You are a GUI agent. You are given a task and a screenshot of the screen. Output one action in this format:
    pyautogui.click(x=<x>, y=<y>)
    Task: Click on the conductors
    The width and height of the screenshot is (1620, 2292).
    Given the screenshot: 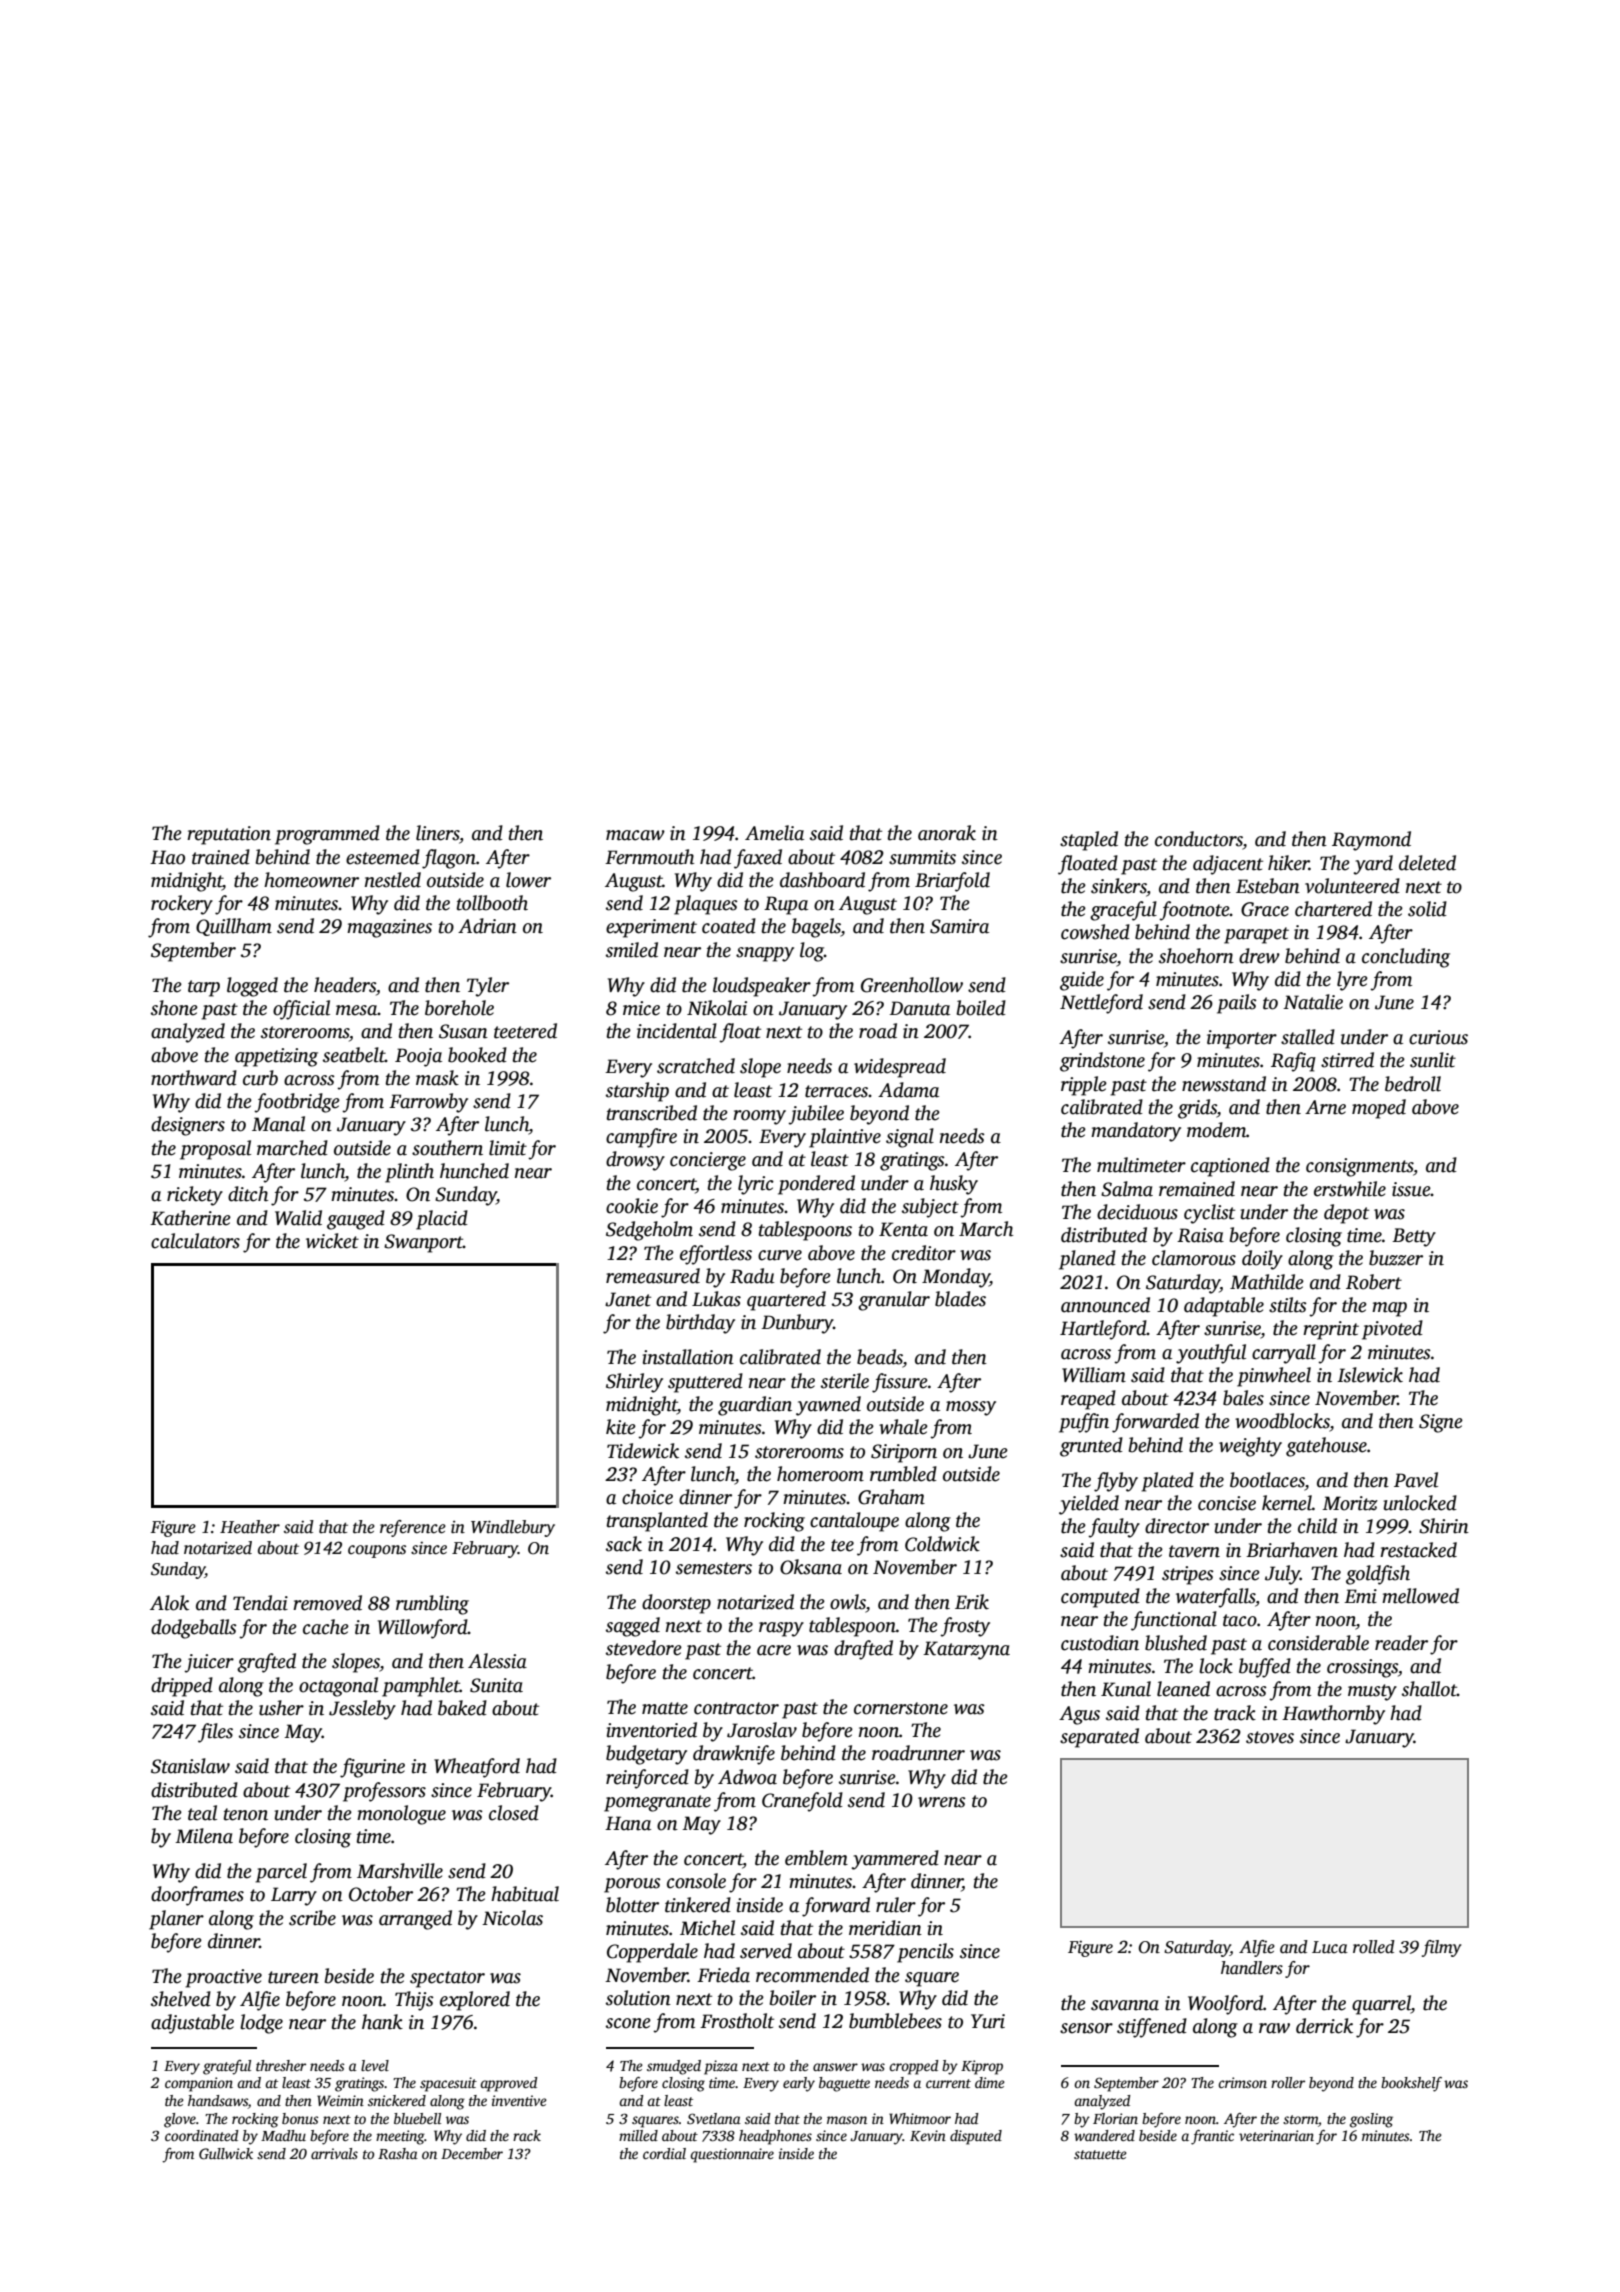 What is the action you would take?
    pyautogui.click(x=1199, y=839)
